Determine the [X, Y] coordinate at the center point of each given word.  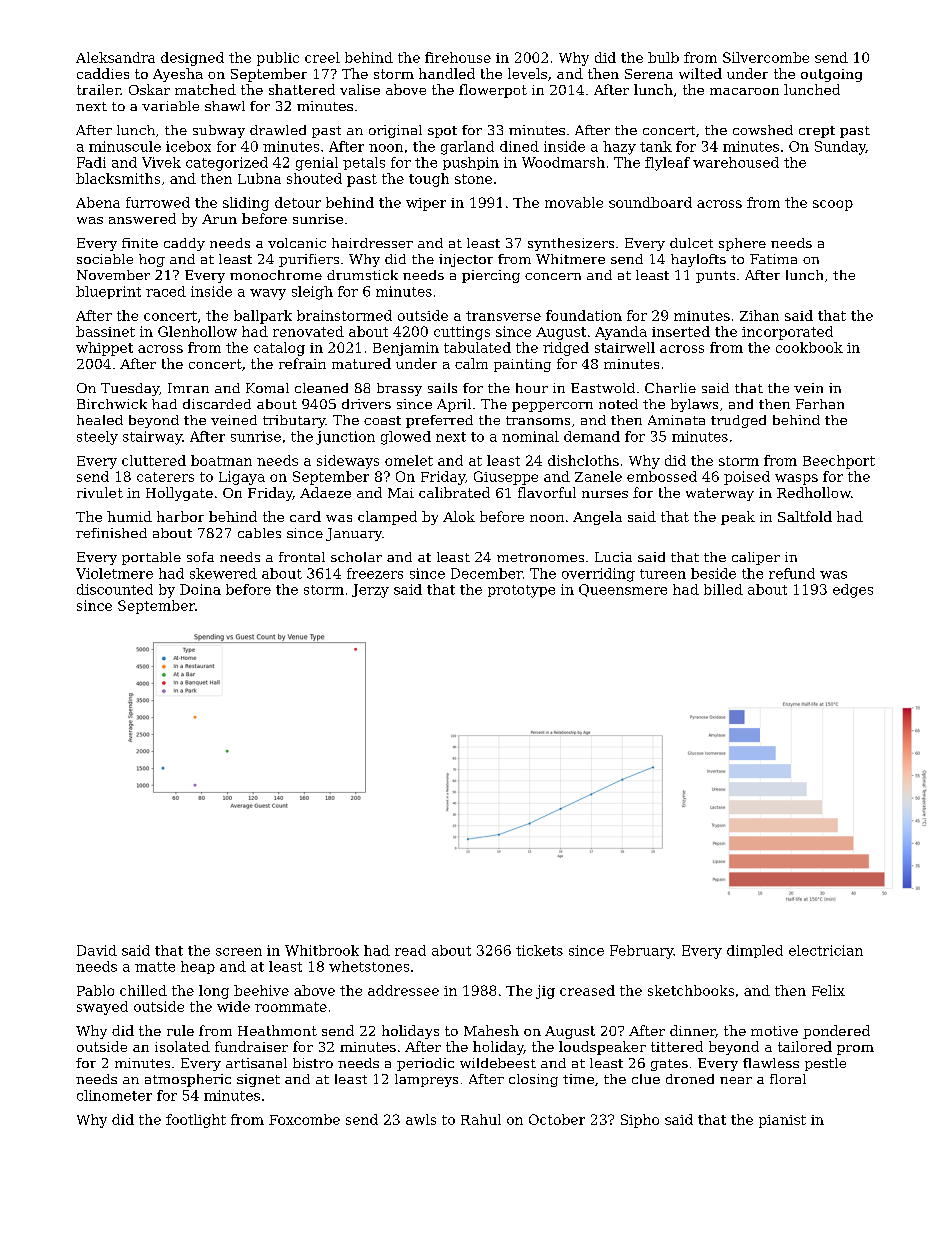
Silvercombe [766, 57]
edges [853, 591]
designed [192, 59]
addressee [403, 990]
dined [519, 146]
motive [774, 1031]
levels [527, 73]
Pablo [95, 990]
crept [817, 132]
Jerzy [370, 591]
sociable [105, 259]
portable [151, 558]
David [97, 950]
